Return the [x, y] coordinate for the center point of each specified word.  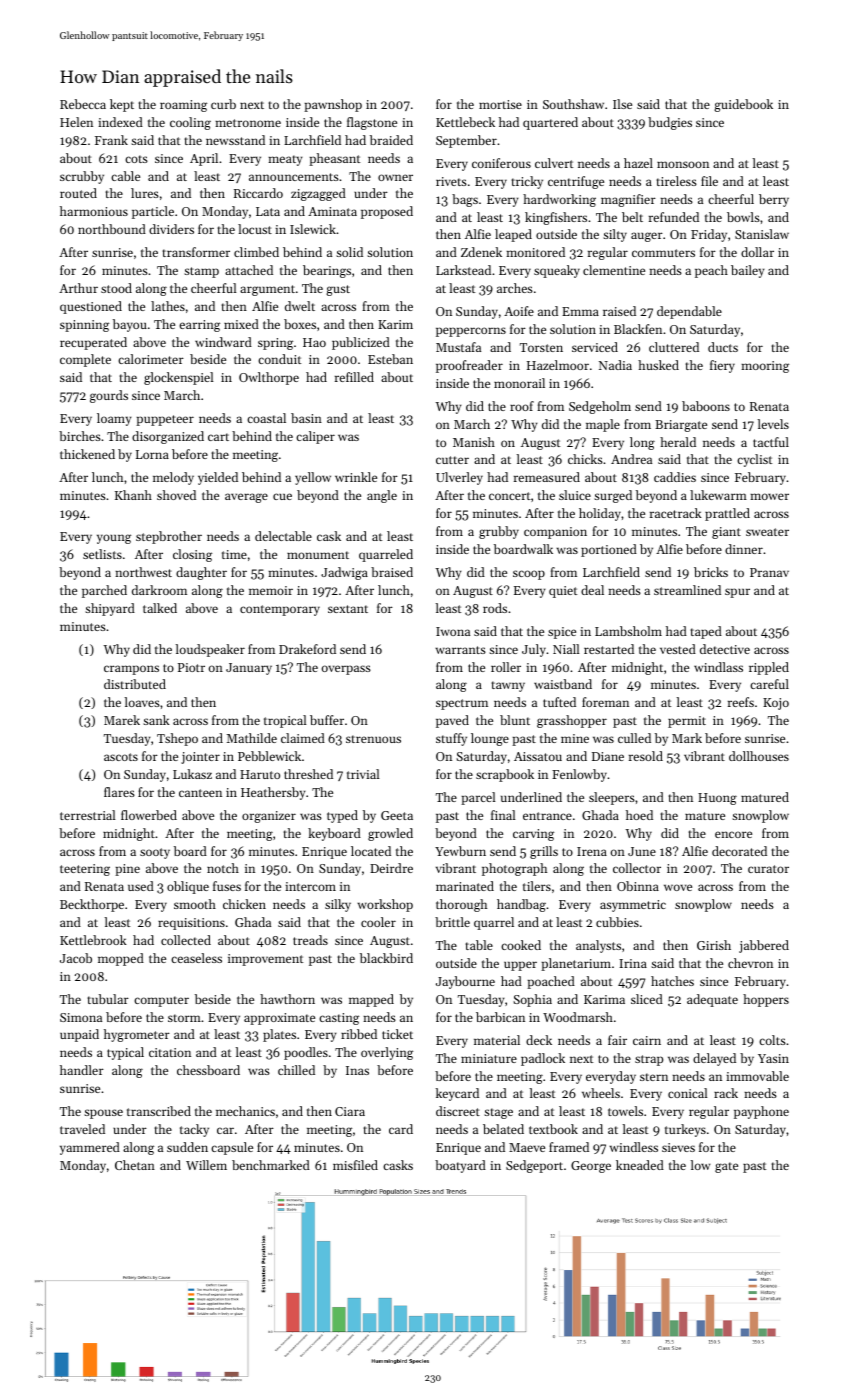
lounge [490, 739]
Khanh [133, 495]
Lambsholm [628, 631]
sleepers [612, 798]
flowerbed [149, 815]
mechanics [245, 1111]
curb [223, 104]
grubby [499, 532]
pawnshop [333, 105]
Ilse [622, 104]
